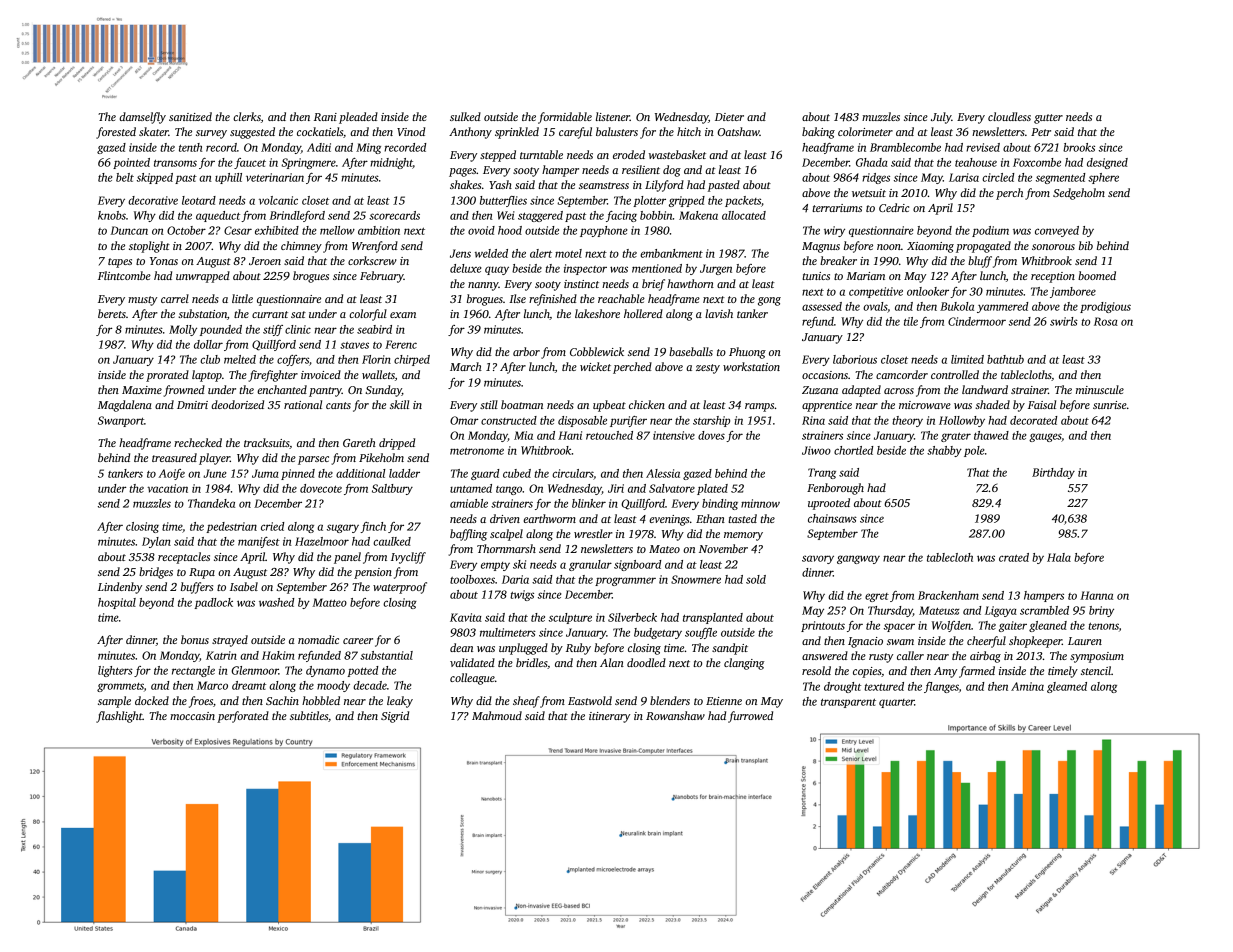 The width and height of the image is (1233, 952). What do you see at coordinates (948, 595) in the image?
I see `Brackenham` at bounding box center [948, 595].
